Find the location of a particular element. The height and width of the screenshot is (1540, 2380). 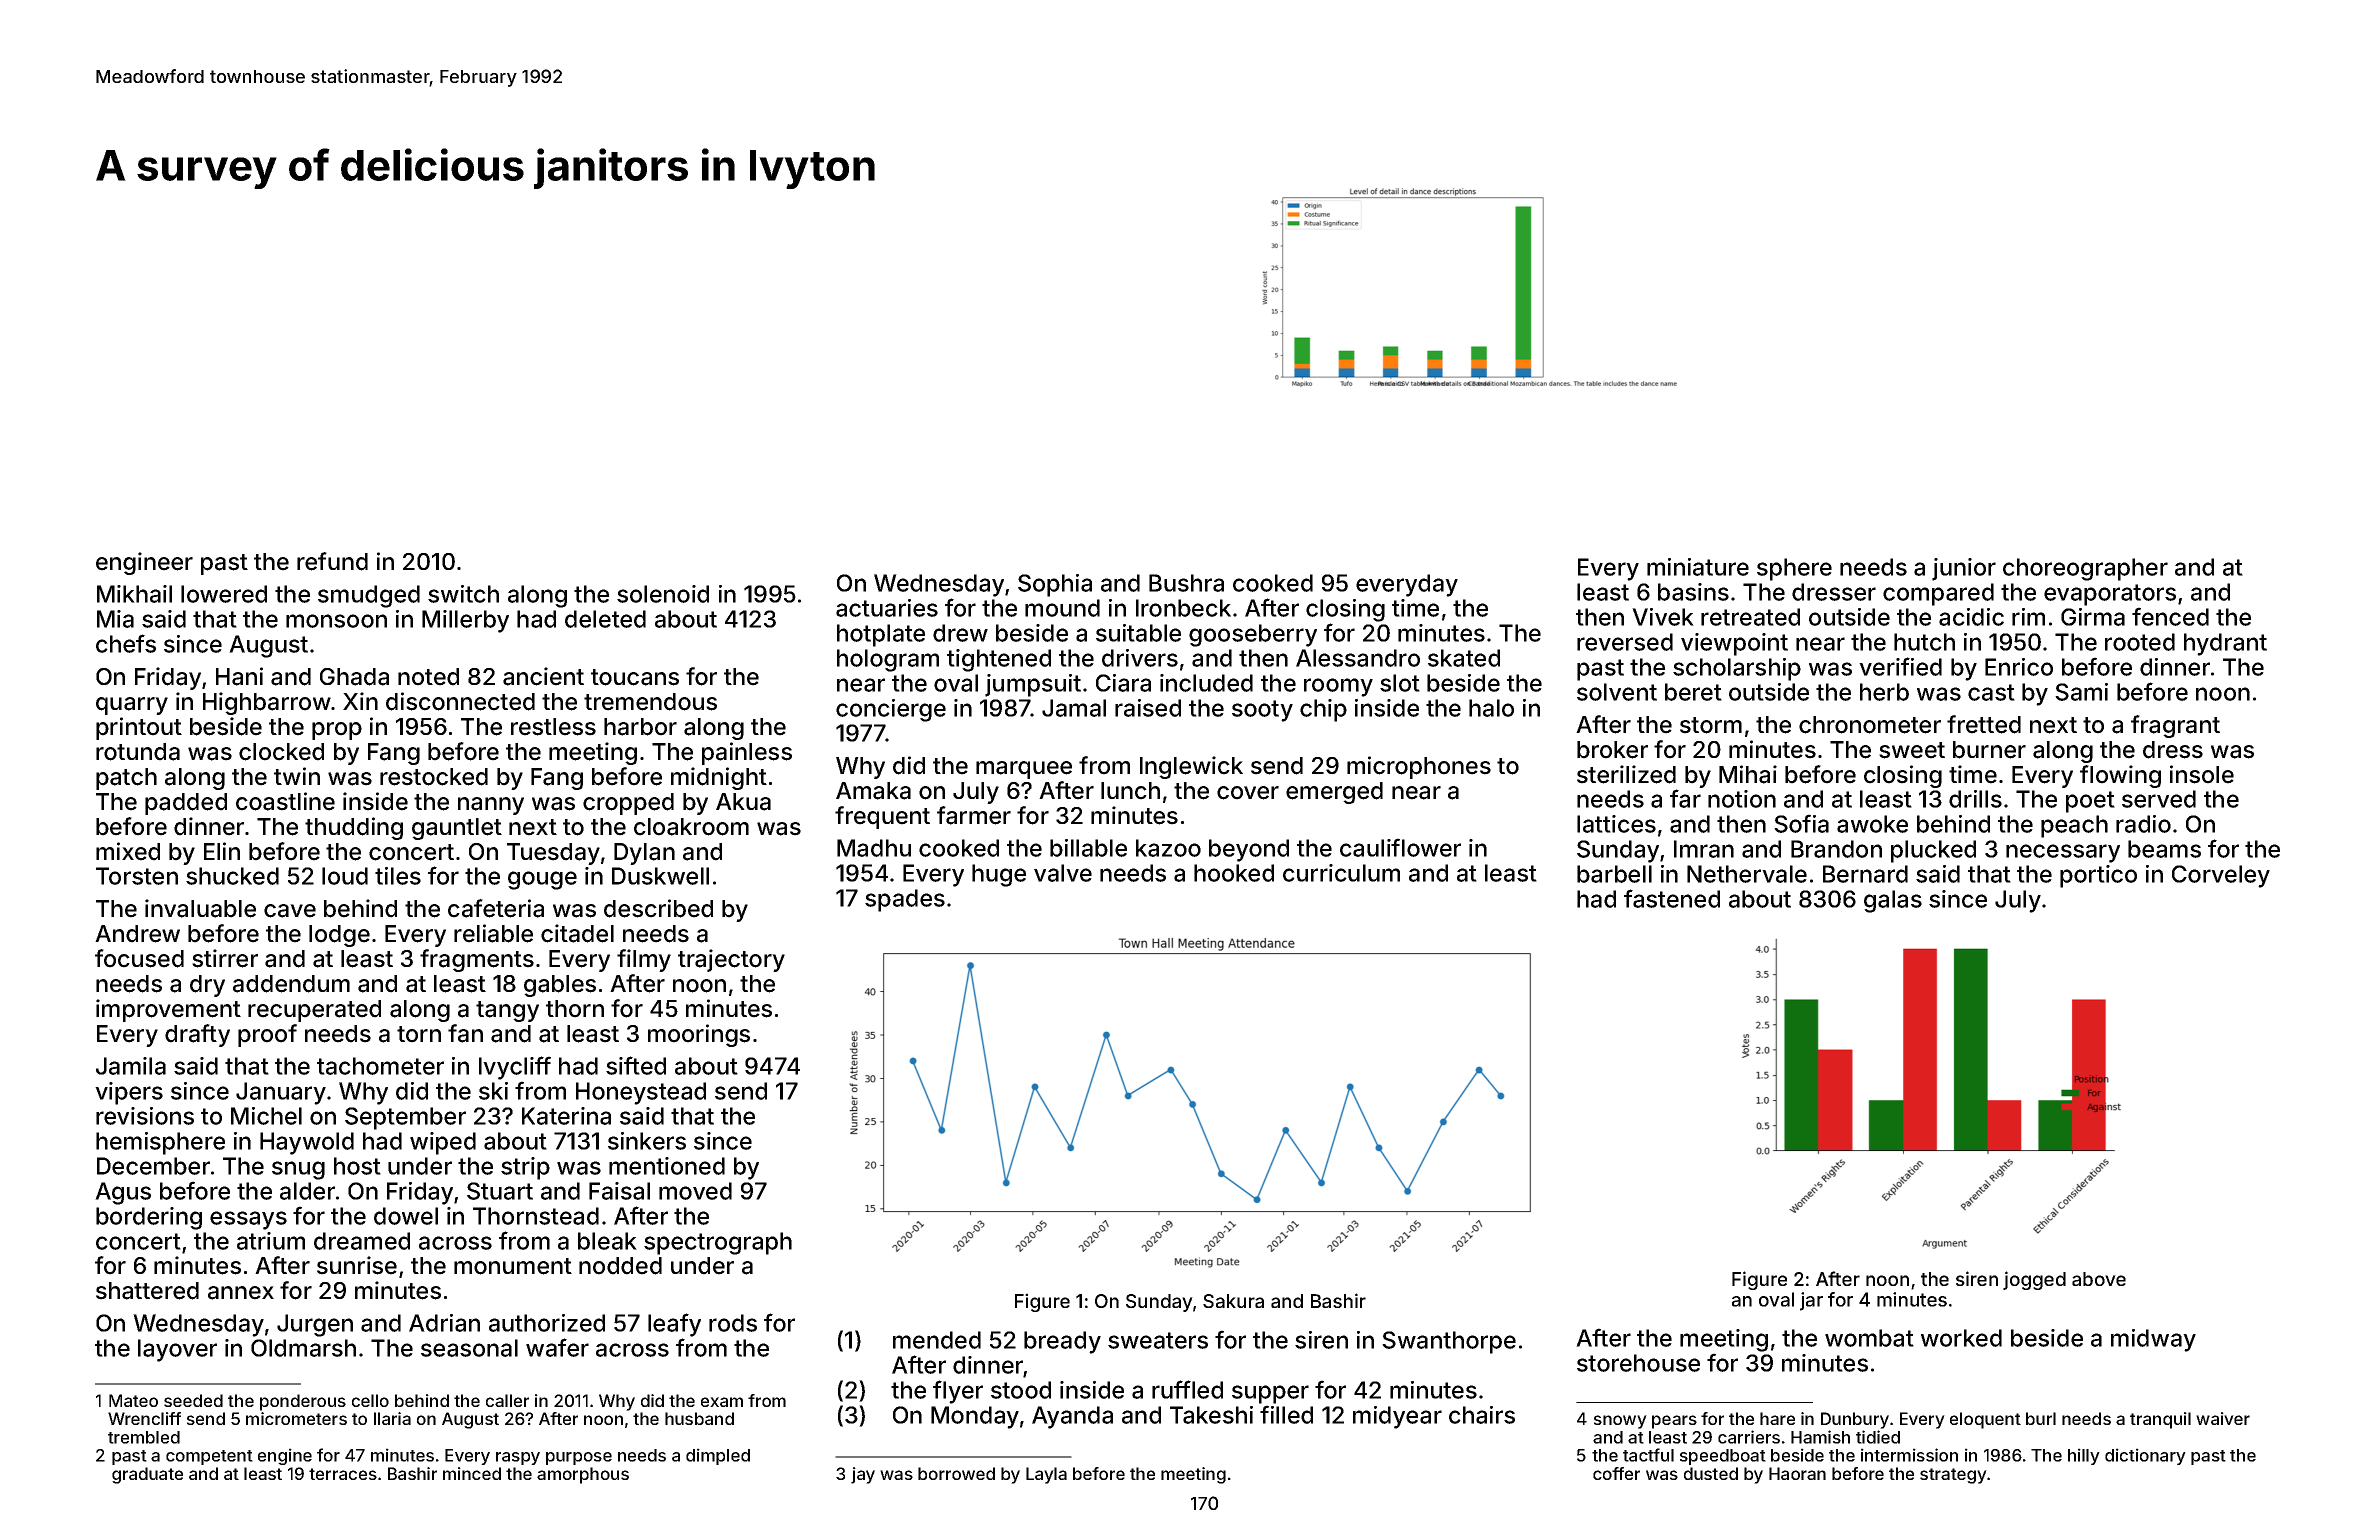

coffer is located at coordinates (1616, 1473).
